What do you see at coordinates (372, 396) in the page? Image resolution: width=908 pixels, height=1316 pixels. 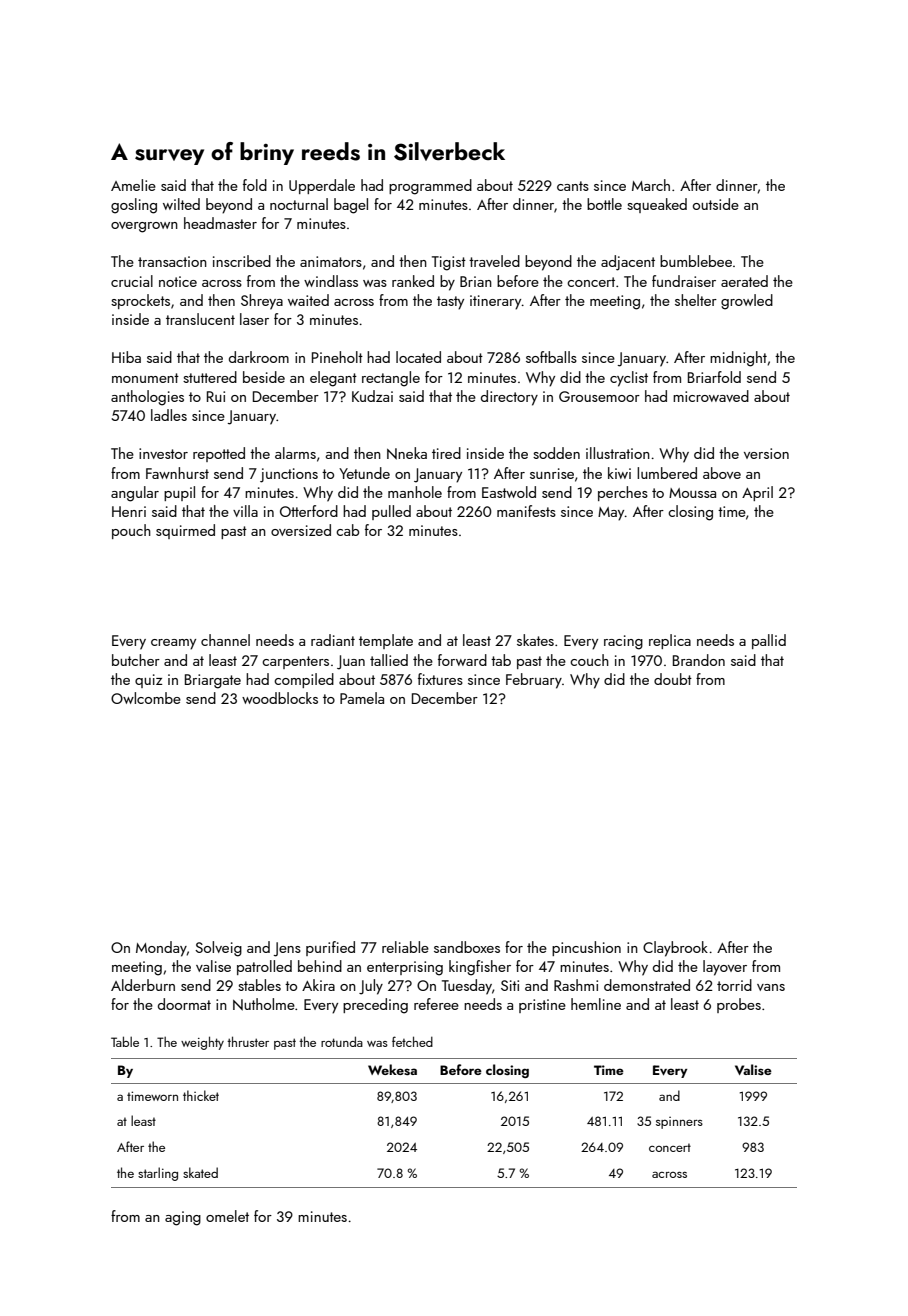 I see `Kudzai` at bounding box center [372, 396].
